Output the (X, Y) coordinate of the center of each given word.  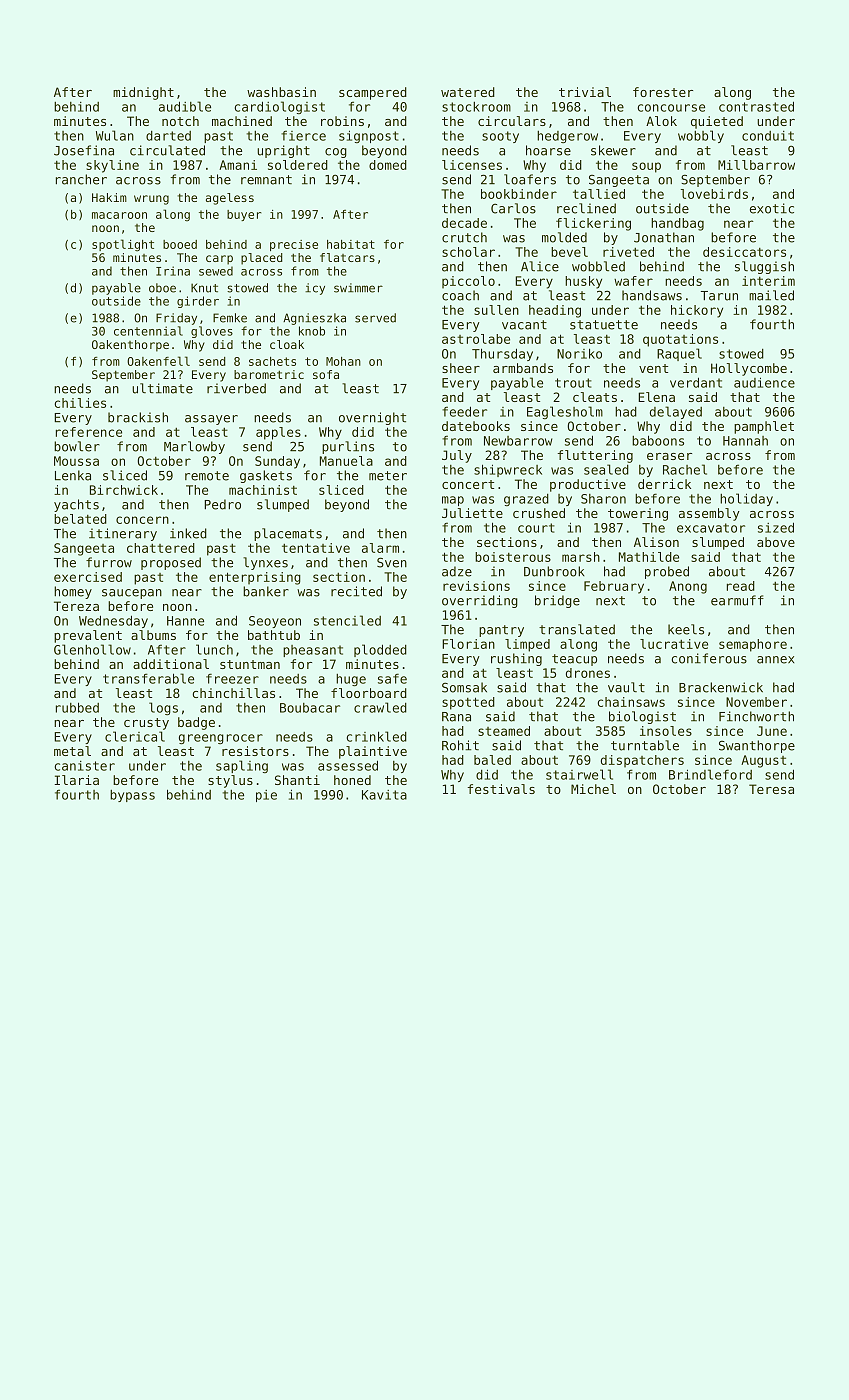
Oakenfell (158, 361)
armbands (523, 368)
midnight (143, 93)
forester (663, 92)
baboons (658, 440)
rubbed (77, 707)
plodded (380, 650)
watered (468, 92)
